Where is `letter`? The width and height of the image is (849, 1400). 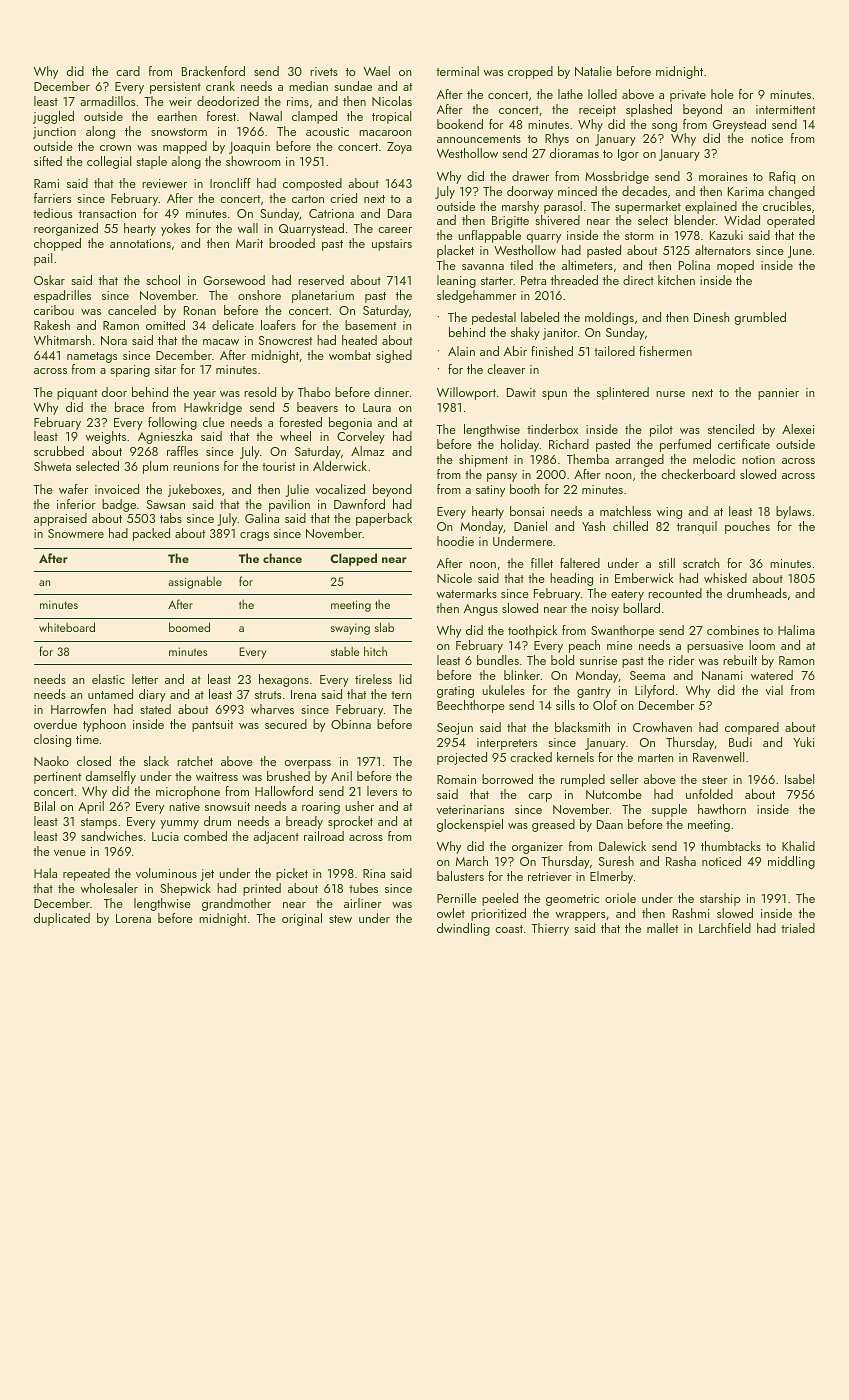
letter is located at coordinates (145, 679).
